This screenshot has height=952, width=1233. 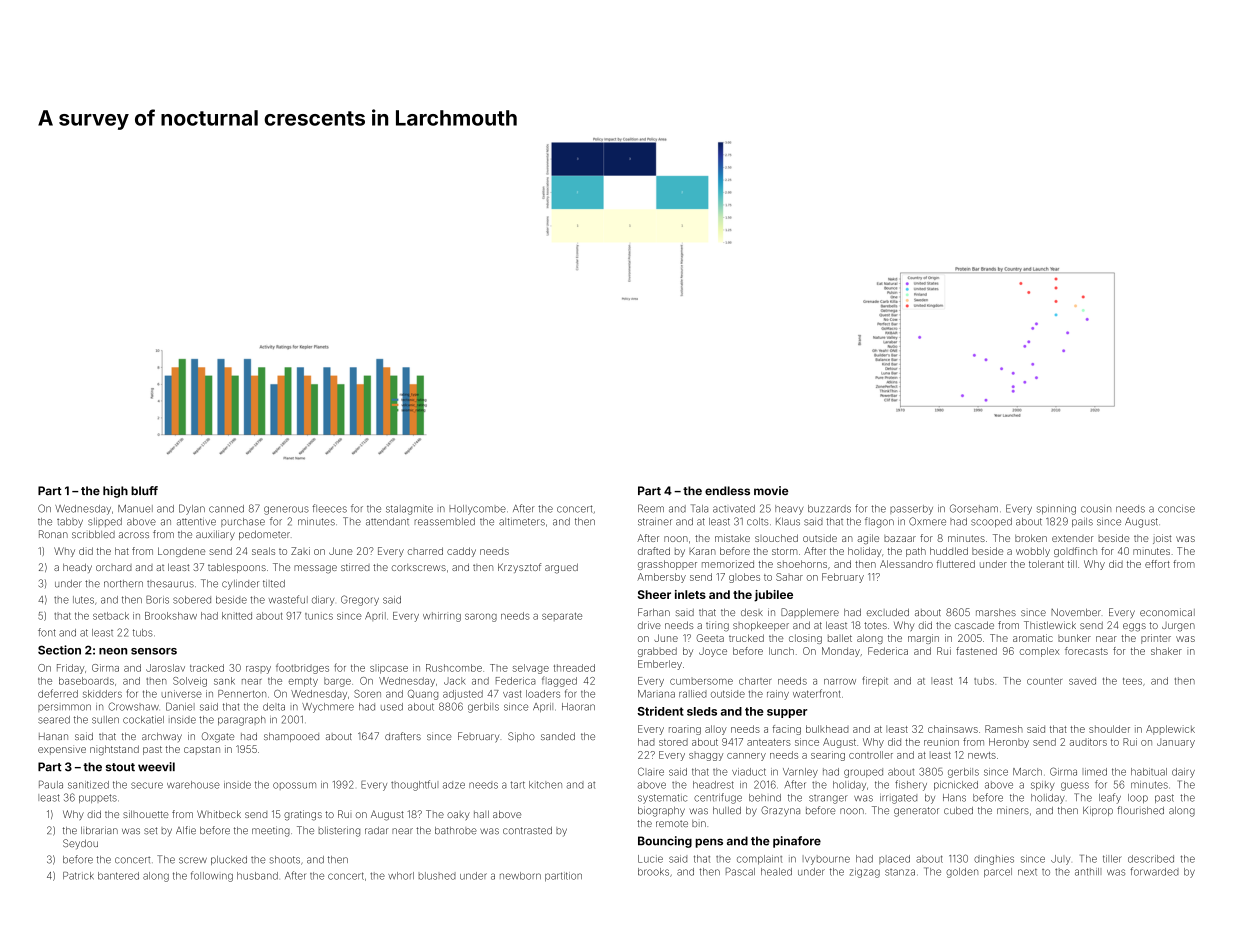 What do you see at coordinates (561, 568) in the screenshot?
I see `argued` at bounding box center [561, 568].
